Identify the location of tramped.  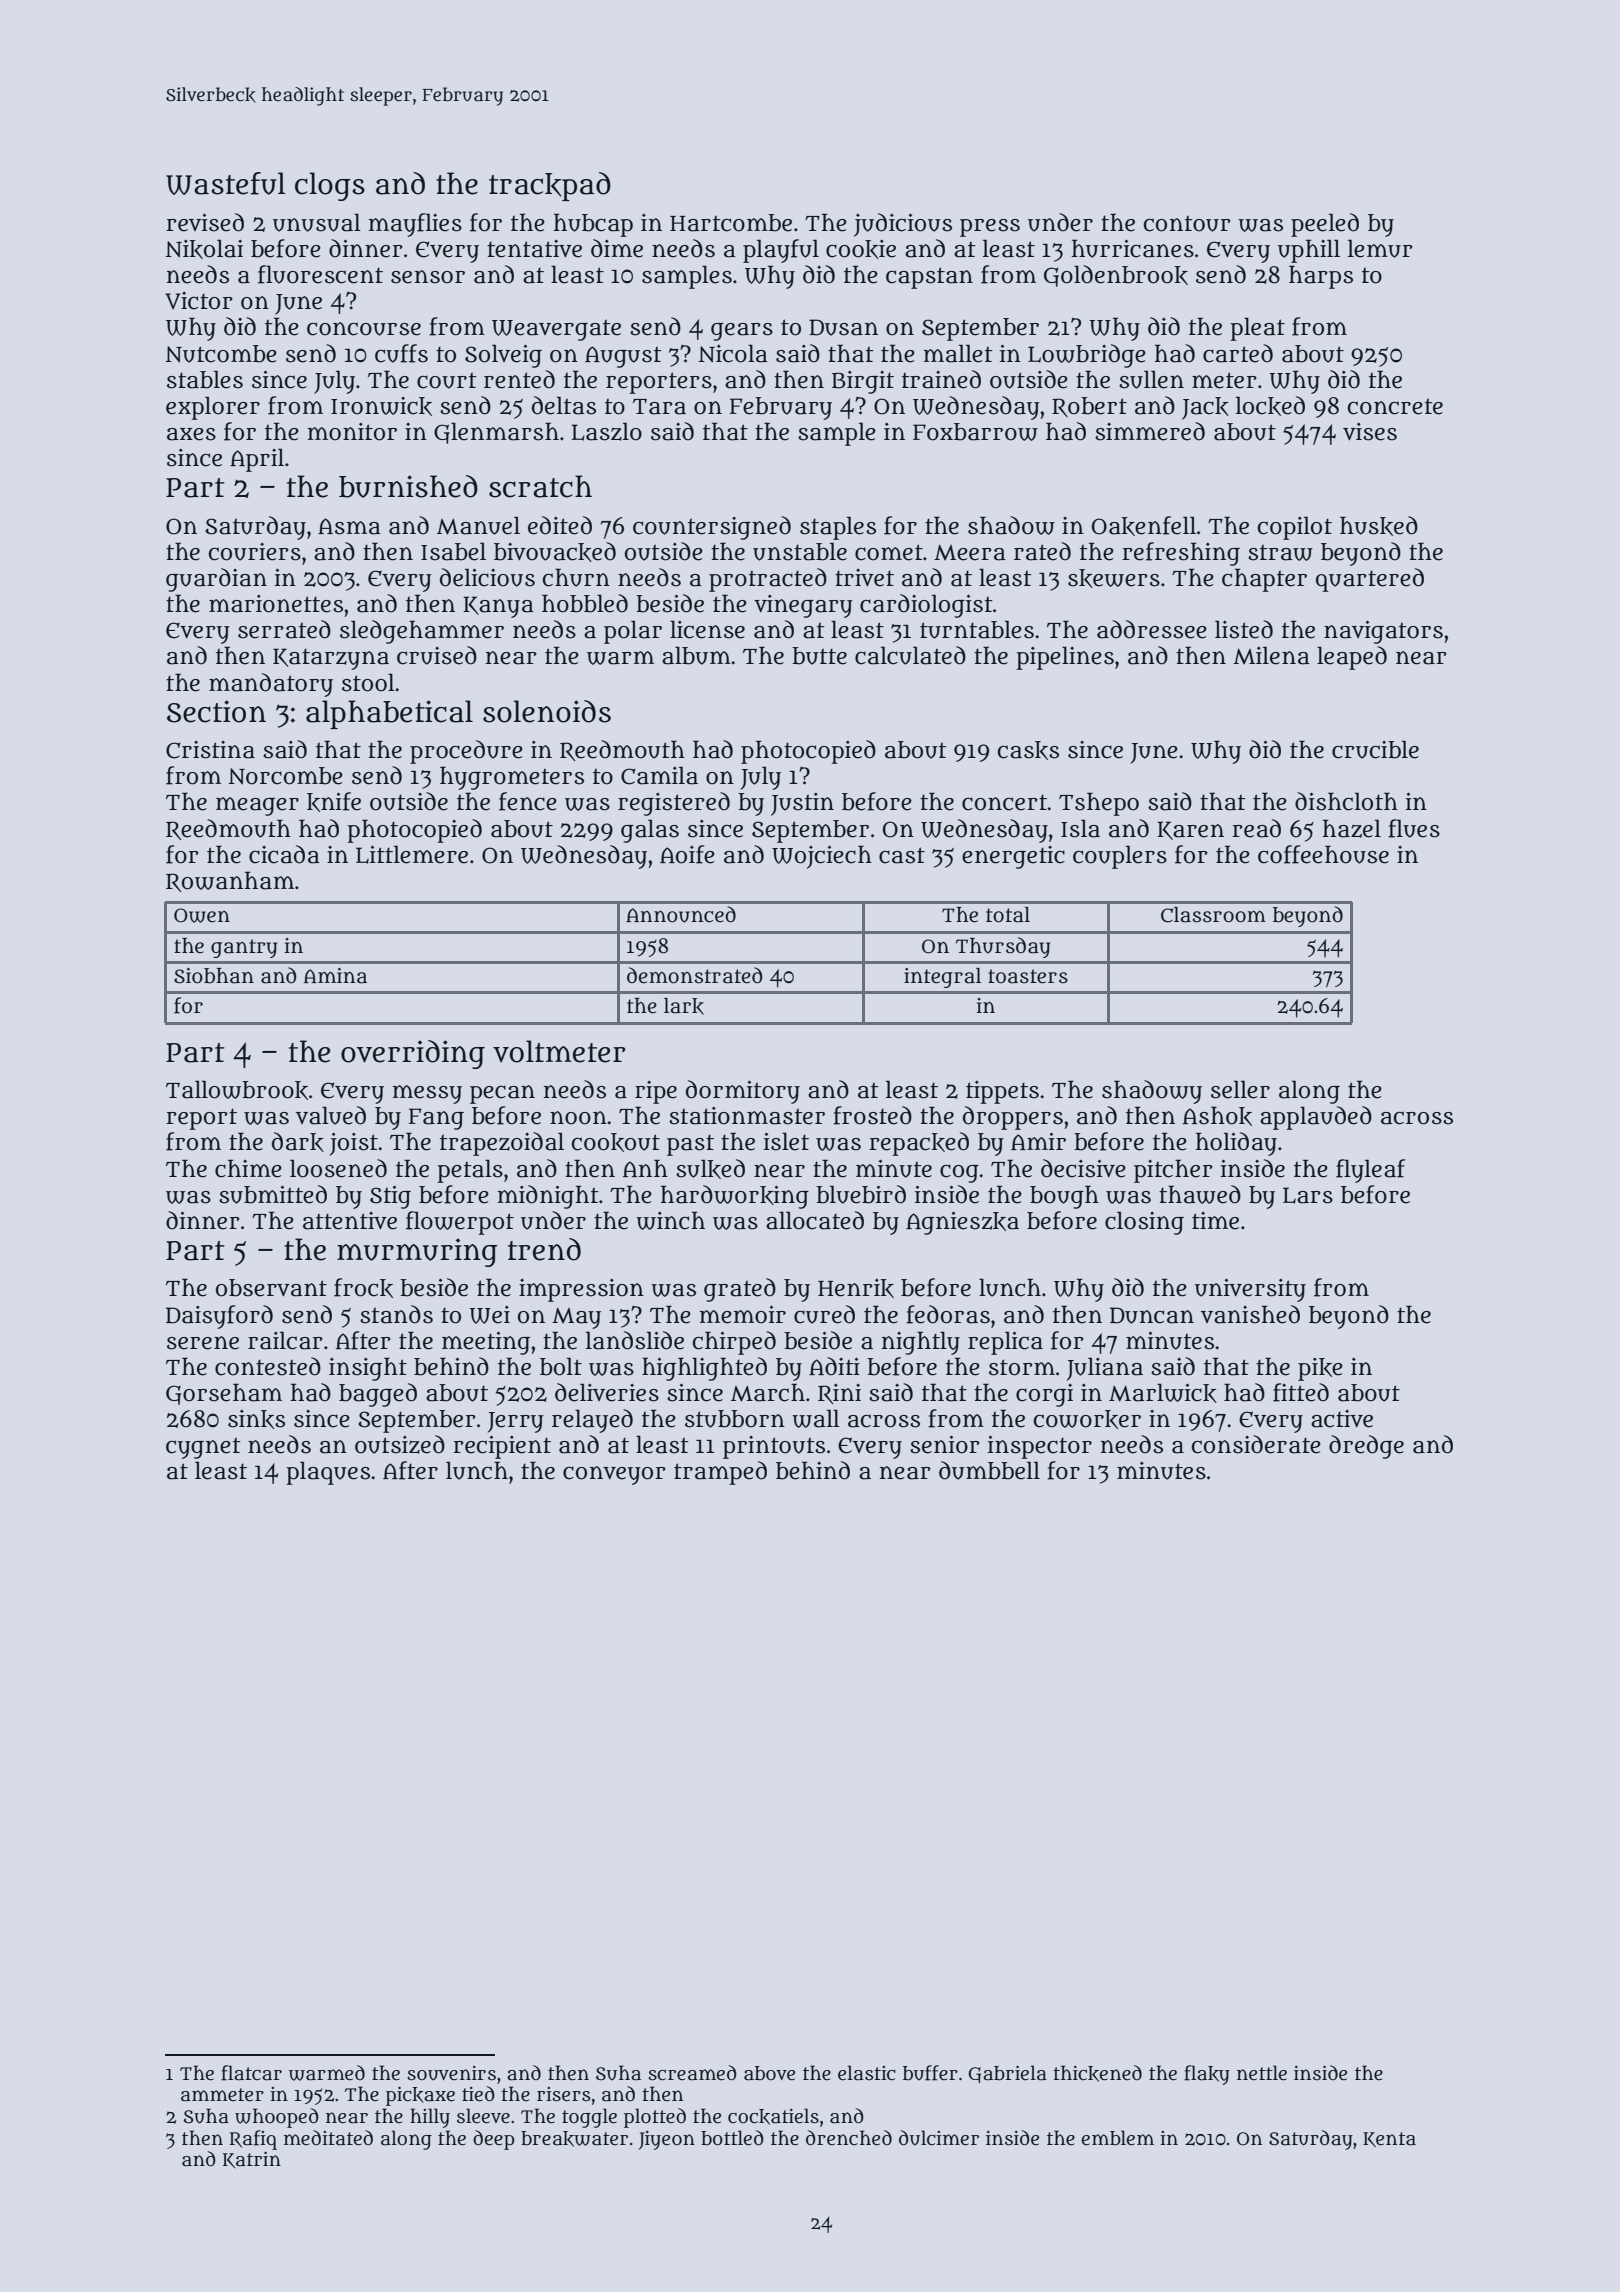
(720, 1473).
